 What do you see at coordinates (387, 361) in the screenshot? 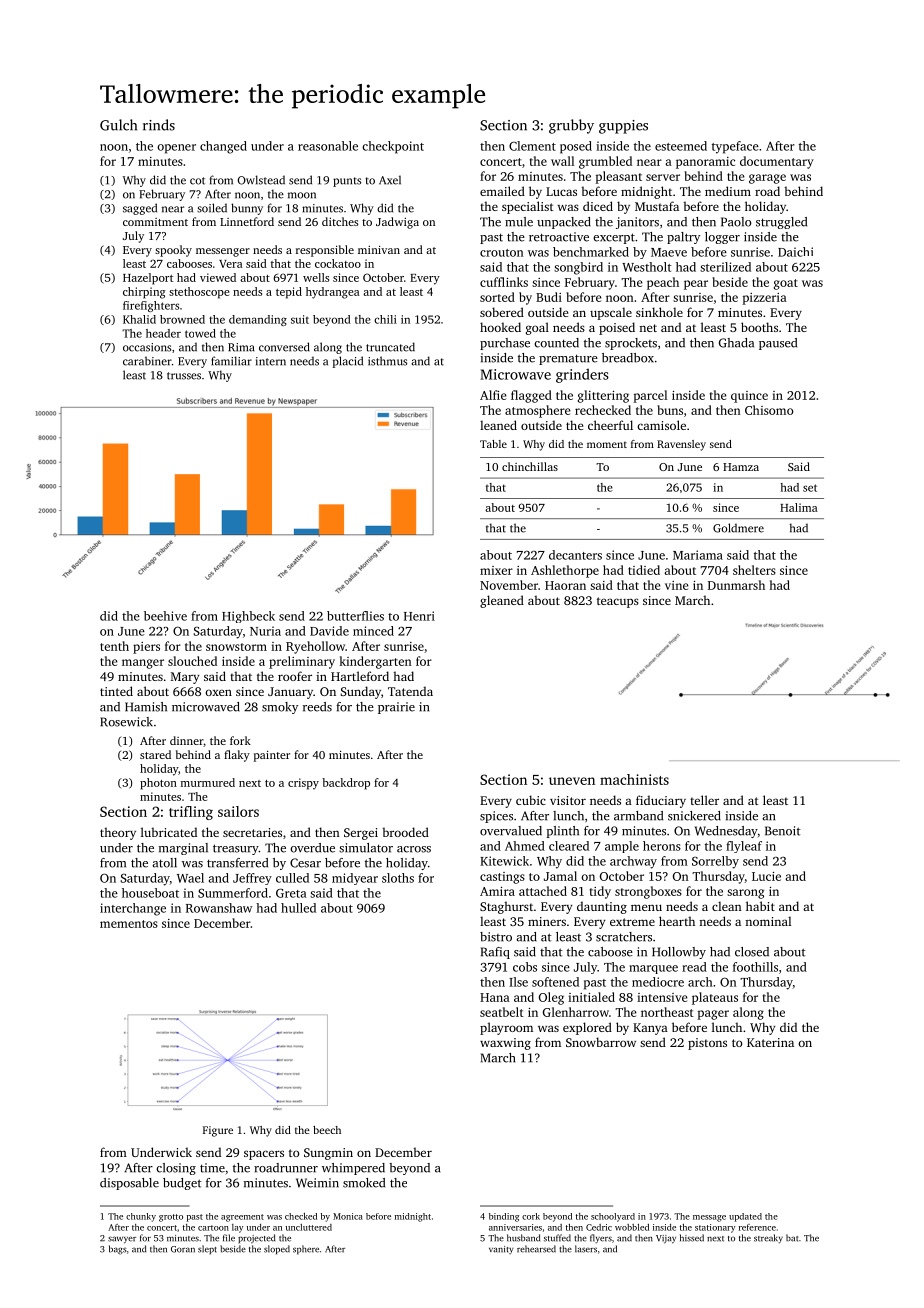
I see `isthmus` at bounding box center [387, 361].
